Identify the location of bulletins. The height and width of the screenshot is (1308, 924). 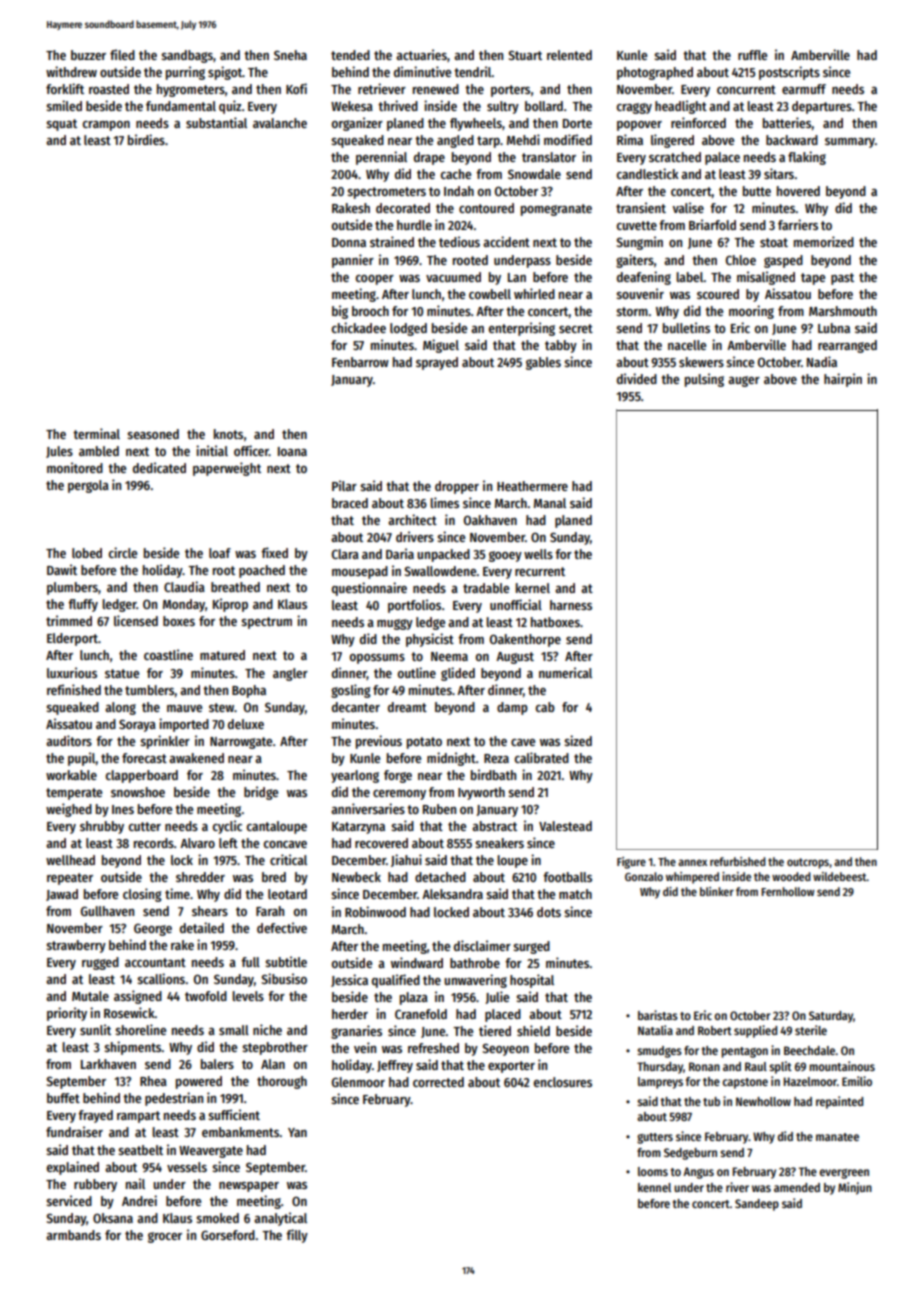
(686, 327).
